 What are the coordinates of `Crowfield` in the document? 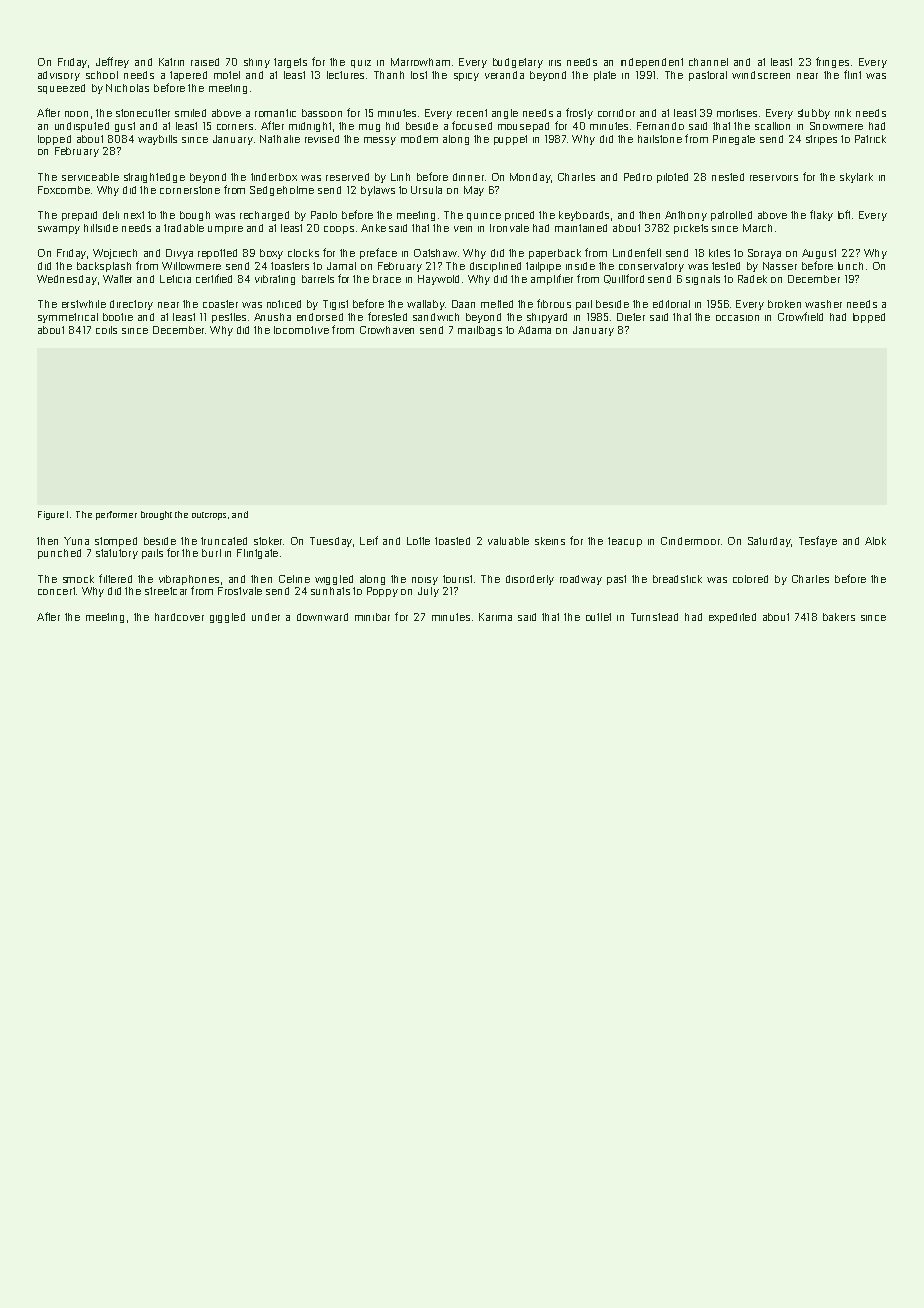 It's located at (800, 316).
